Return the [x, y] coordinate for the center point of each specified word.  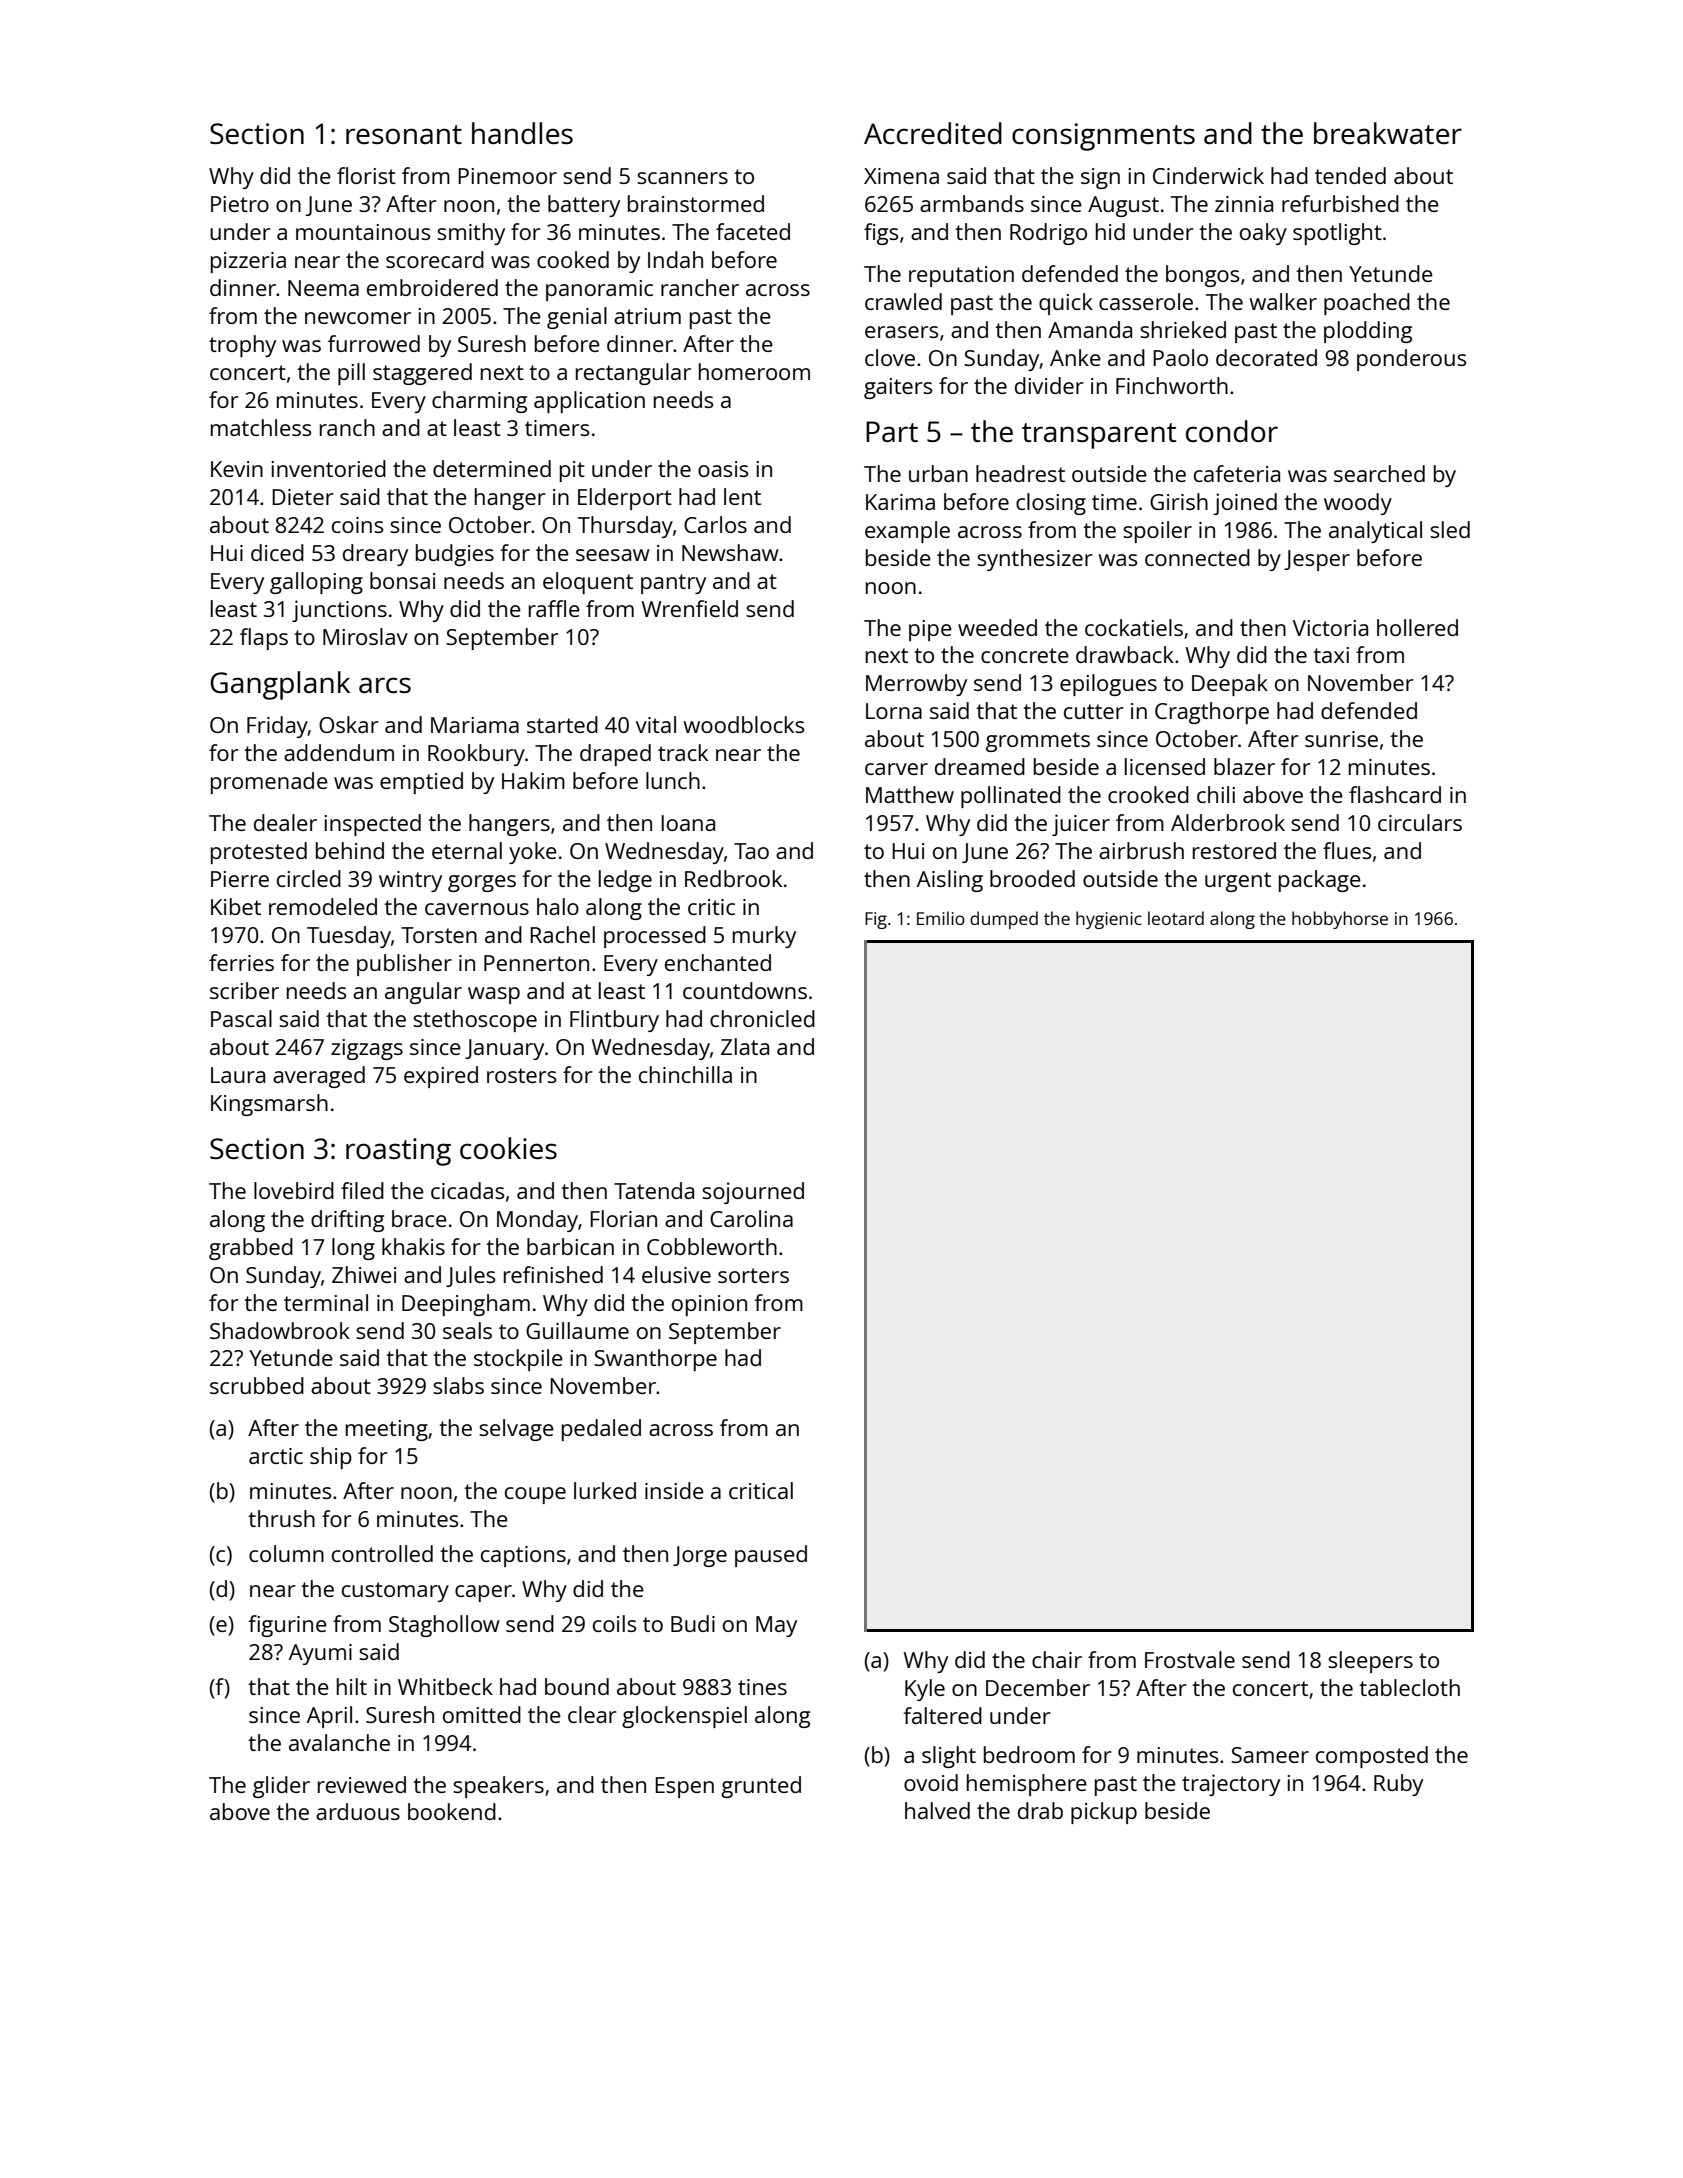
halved [937, 1810]
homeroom [754, 371]
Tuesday [349, 937]
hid [1110, 231]
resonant [404, 134]
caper [483, 1593]
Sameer [1270, 1755]
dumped [1004, 920]
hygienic [1109, 920]
